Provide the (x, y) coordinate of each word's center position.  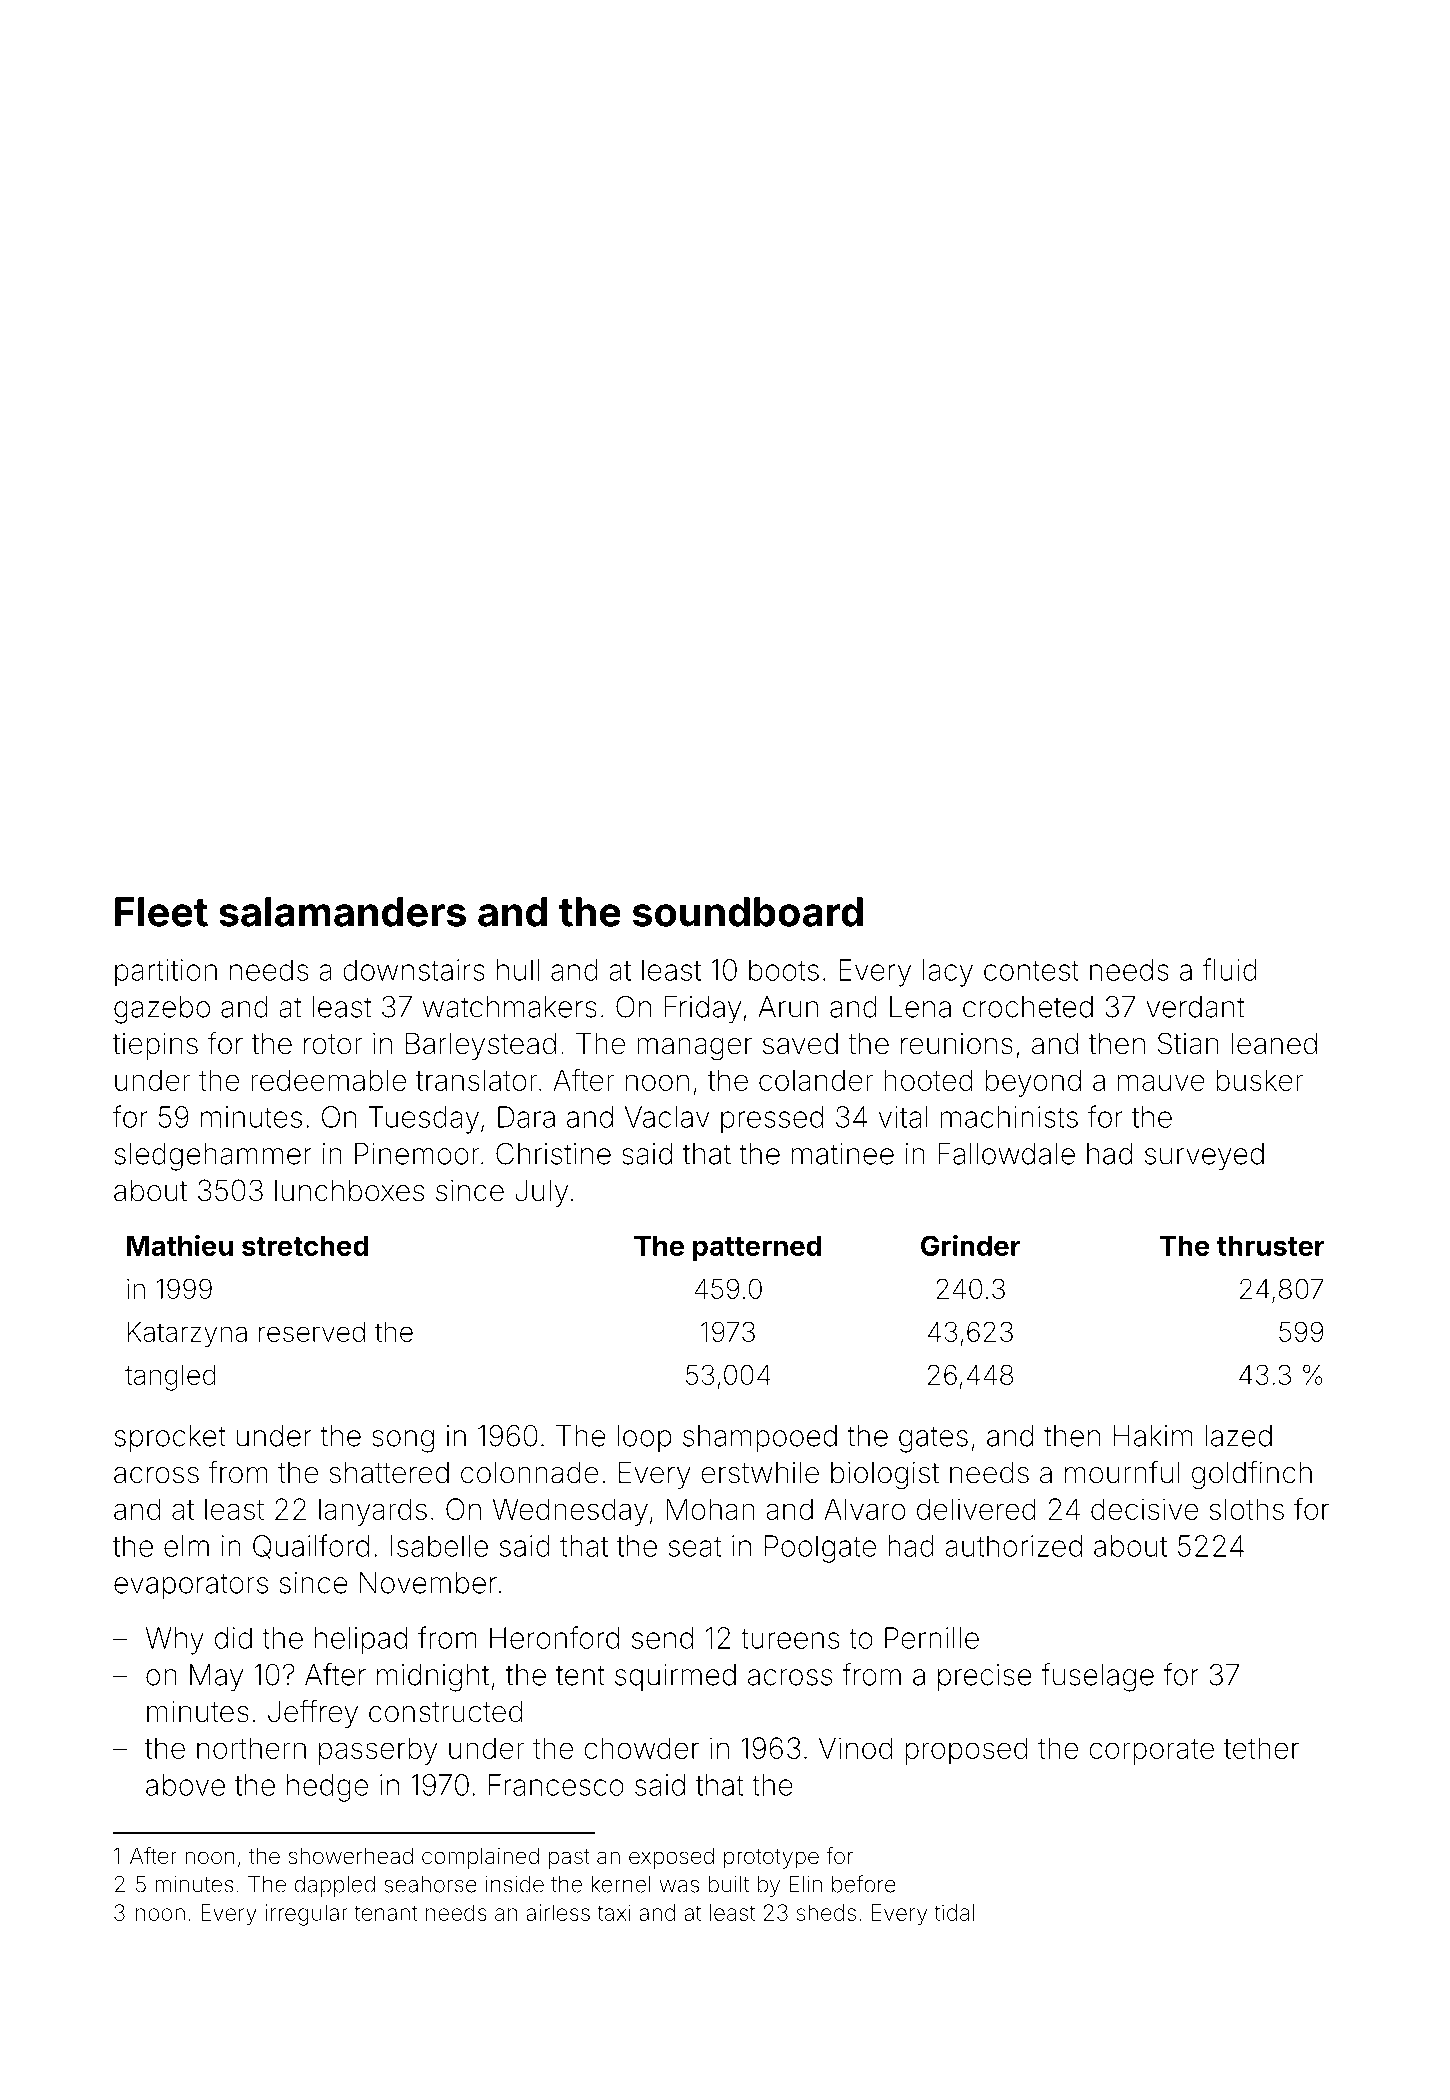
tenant (386, 1913)
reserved (312, 1332)
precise (985, 1677)
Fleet (161, 912)
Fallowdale (1006, 1154)
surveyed (1204, 1157)
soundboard (748, 912)
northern (251, 1748)
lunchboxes (349, 1191)
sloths (1246, 1509)
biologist (885, 1476)
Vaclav (667, 1117)
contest (1031, 971)
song (403, 1441)
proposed (966, 1751)
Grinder (971, 1245)
